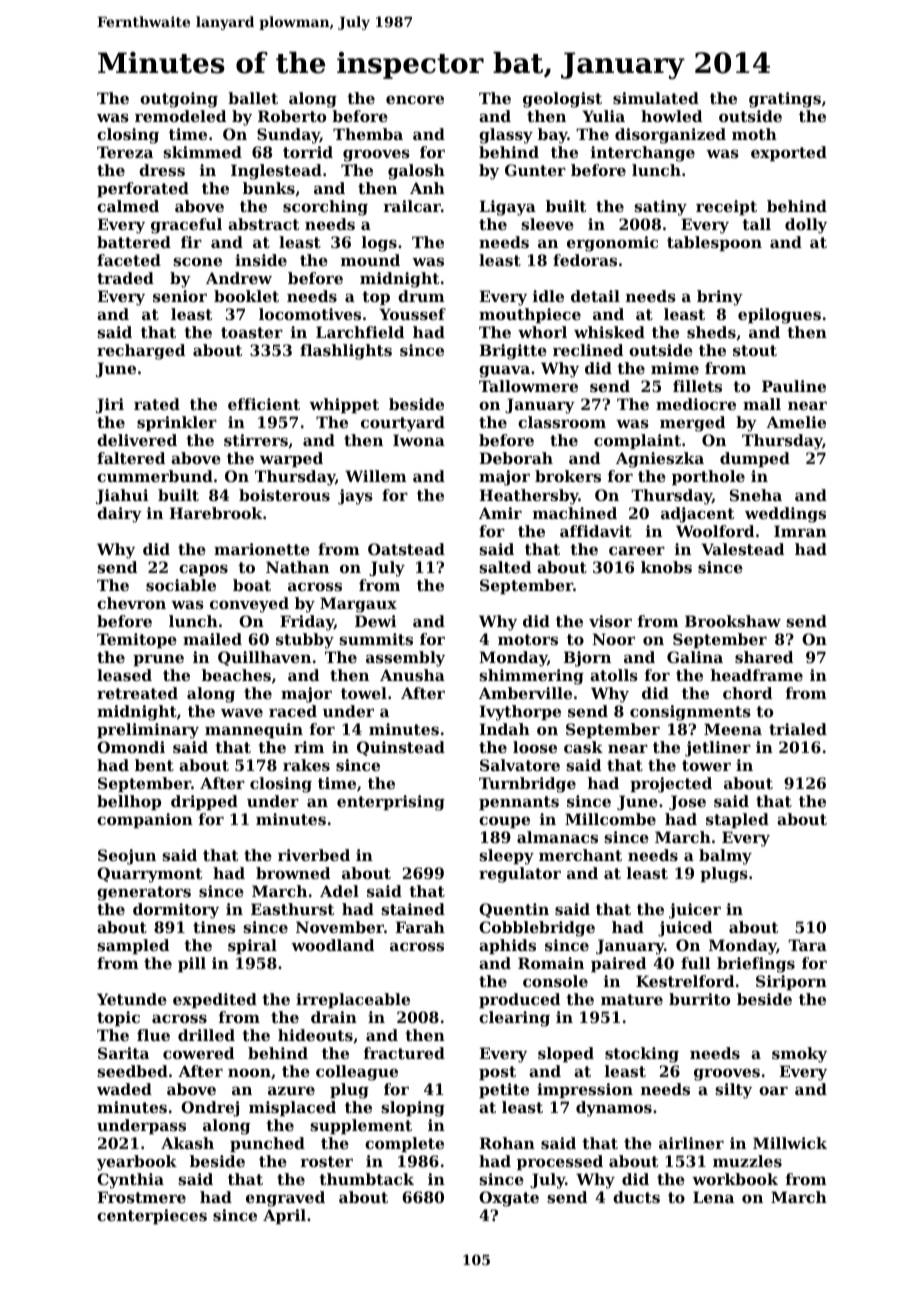 The height and width of the page is (1308, 924). Describe the element at coordinates (507, 1143) in the page. I see `Rohan` at that location.
